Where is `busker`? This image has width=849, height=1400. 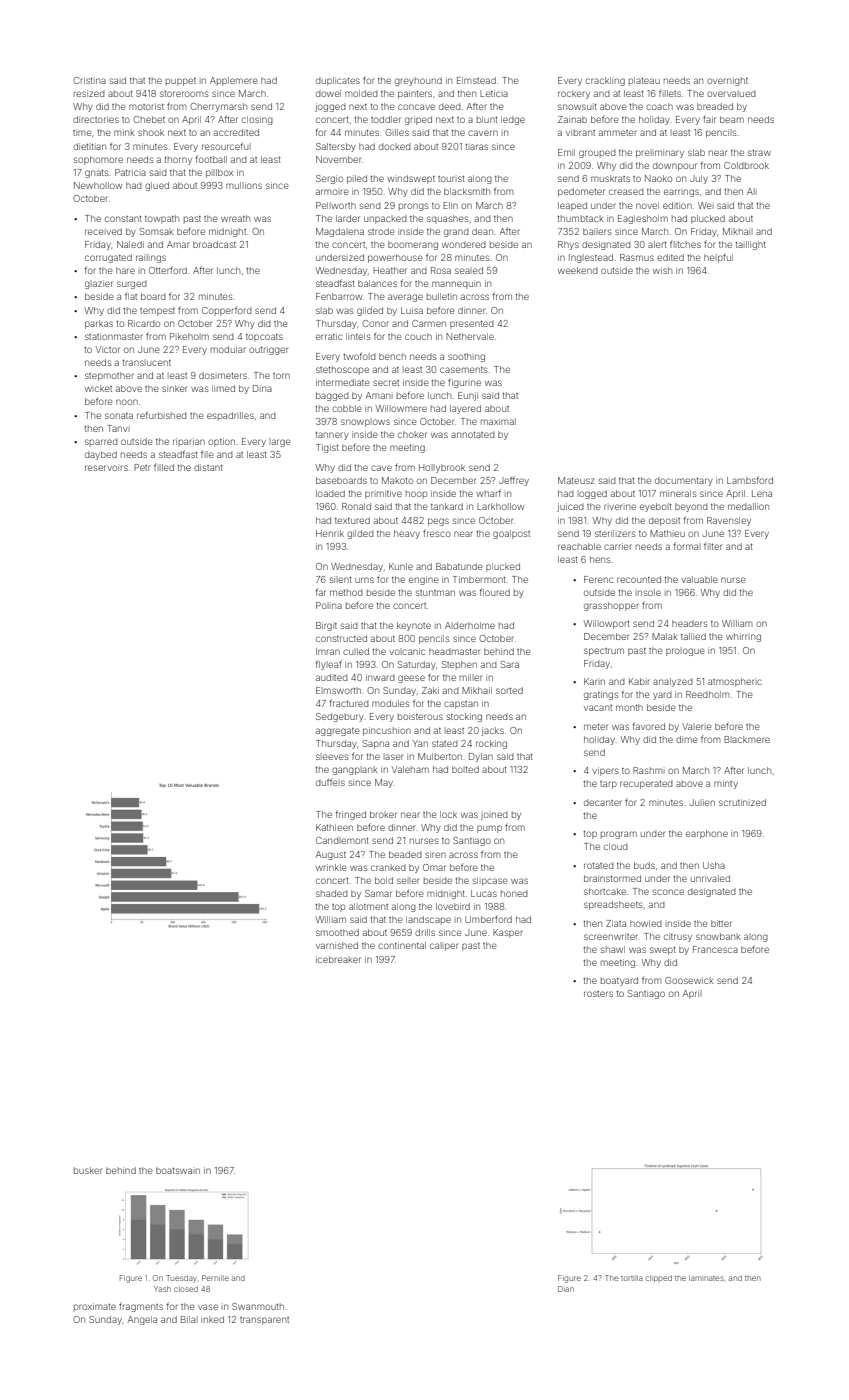 busker is located at coordinates (88, 1170).
